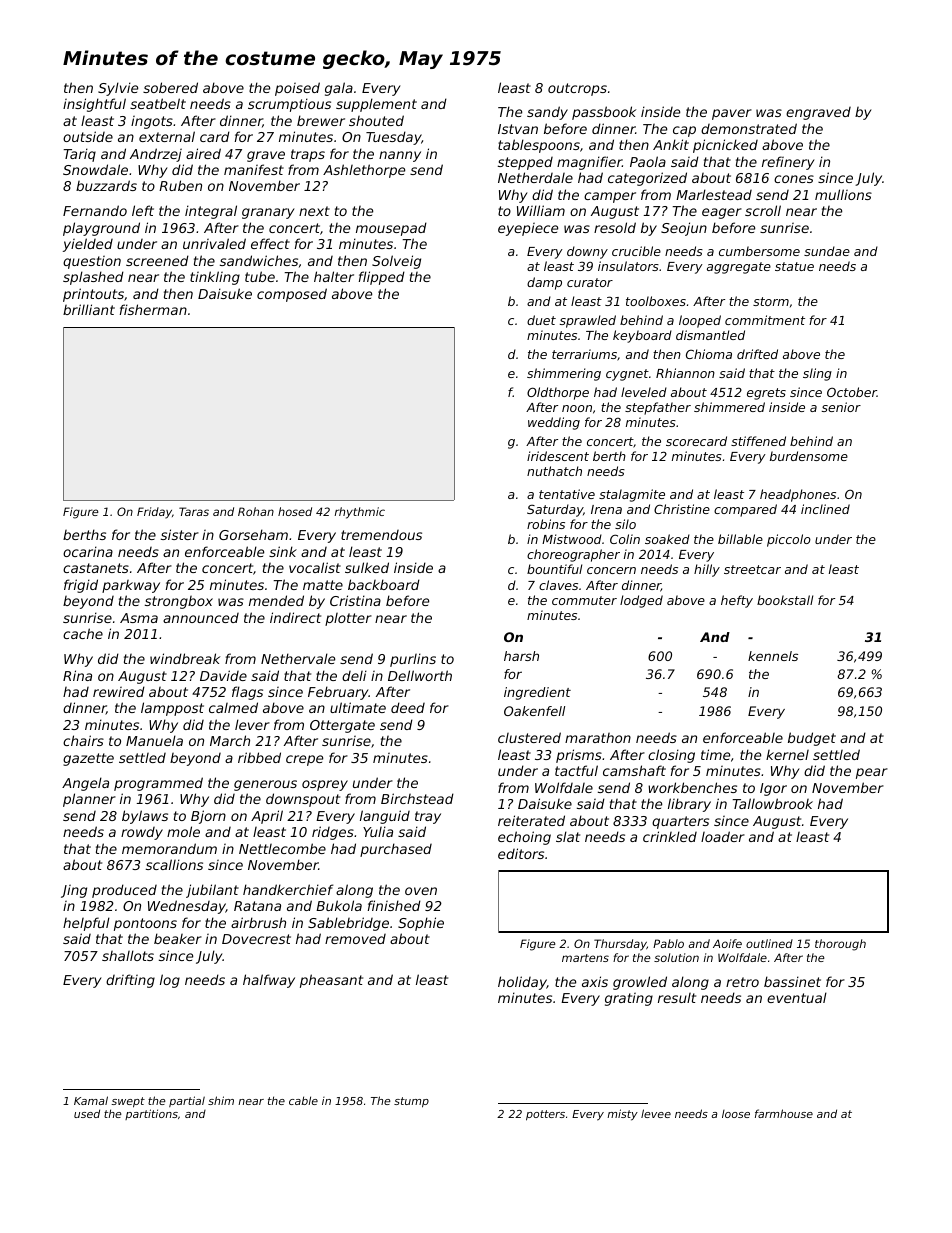  What do you see at coordinates (152, 122) in the screenshot?
I see `ingots` at bounding box center [152, 122].
